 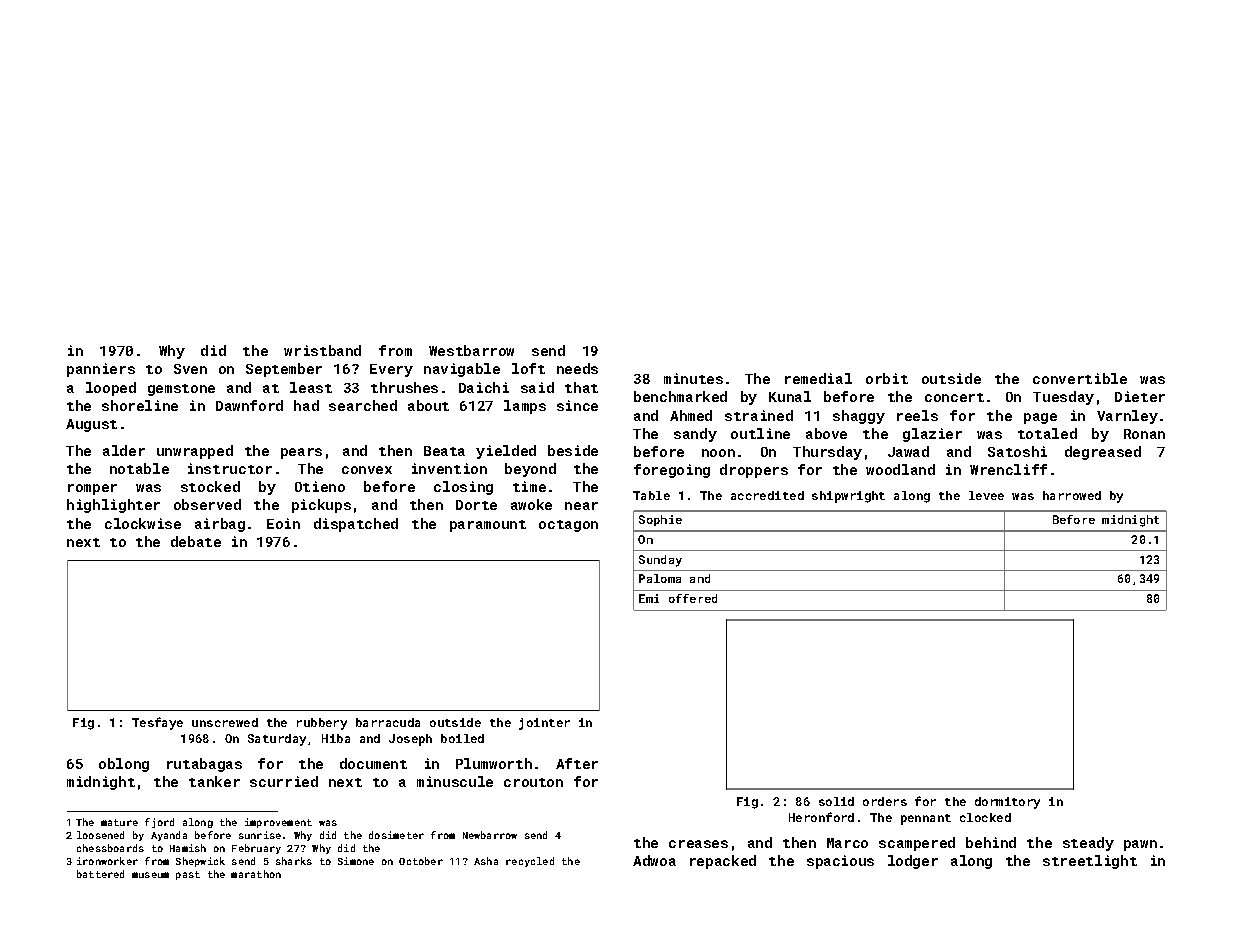 I want to click on Simone, so click(x=356, y=861).
